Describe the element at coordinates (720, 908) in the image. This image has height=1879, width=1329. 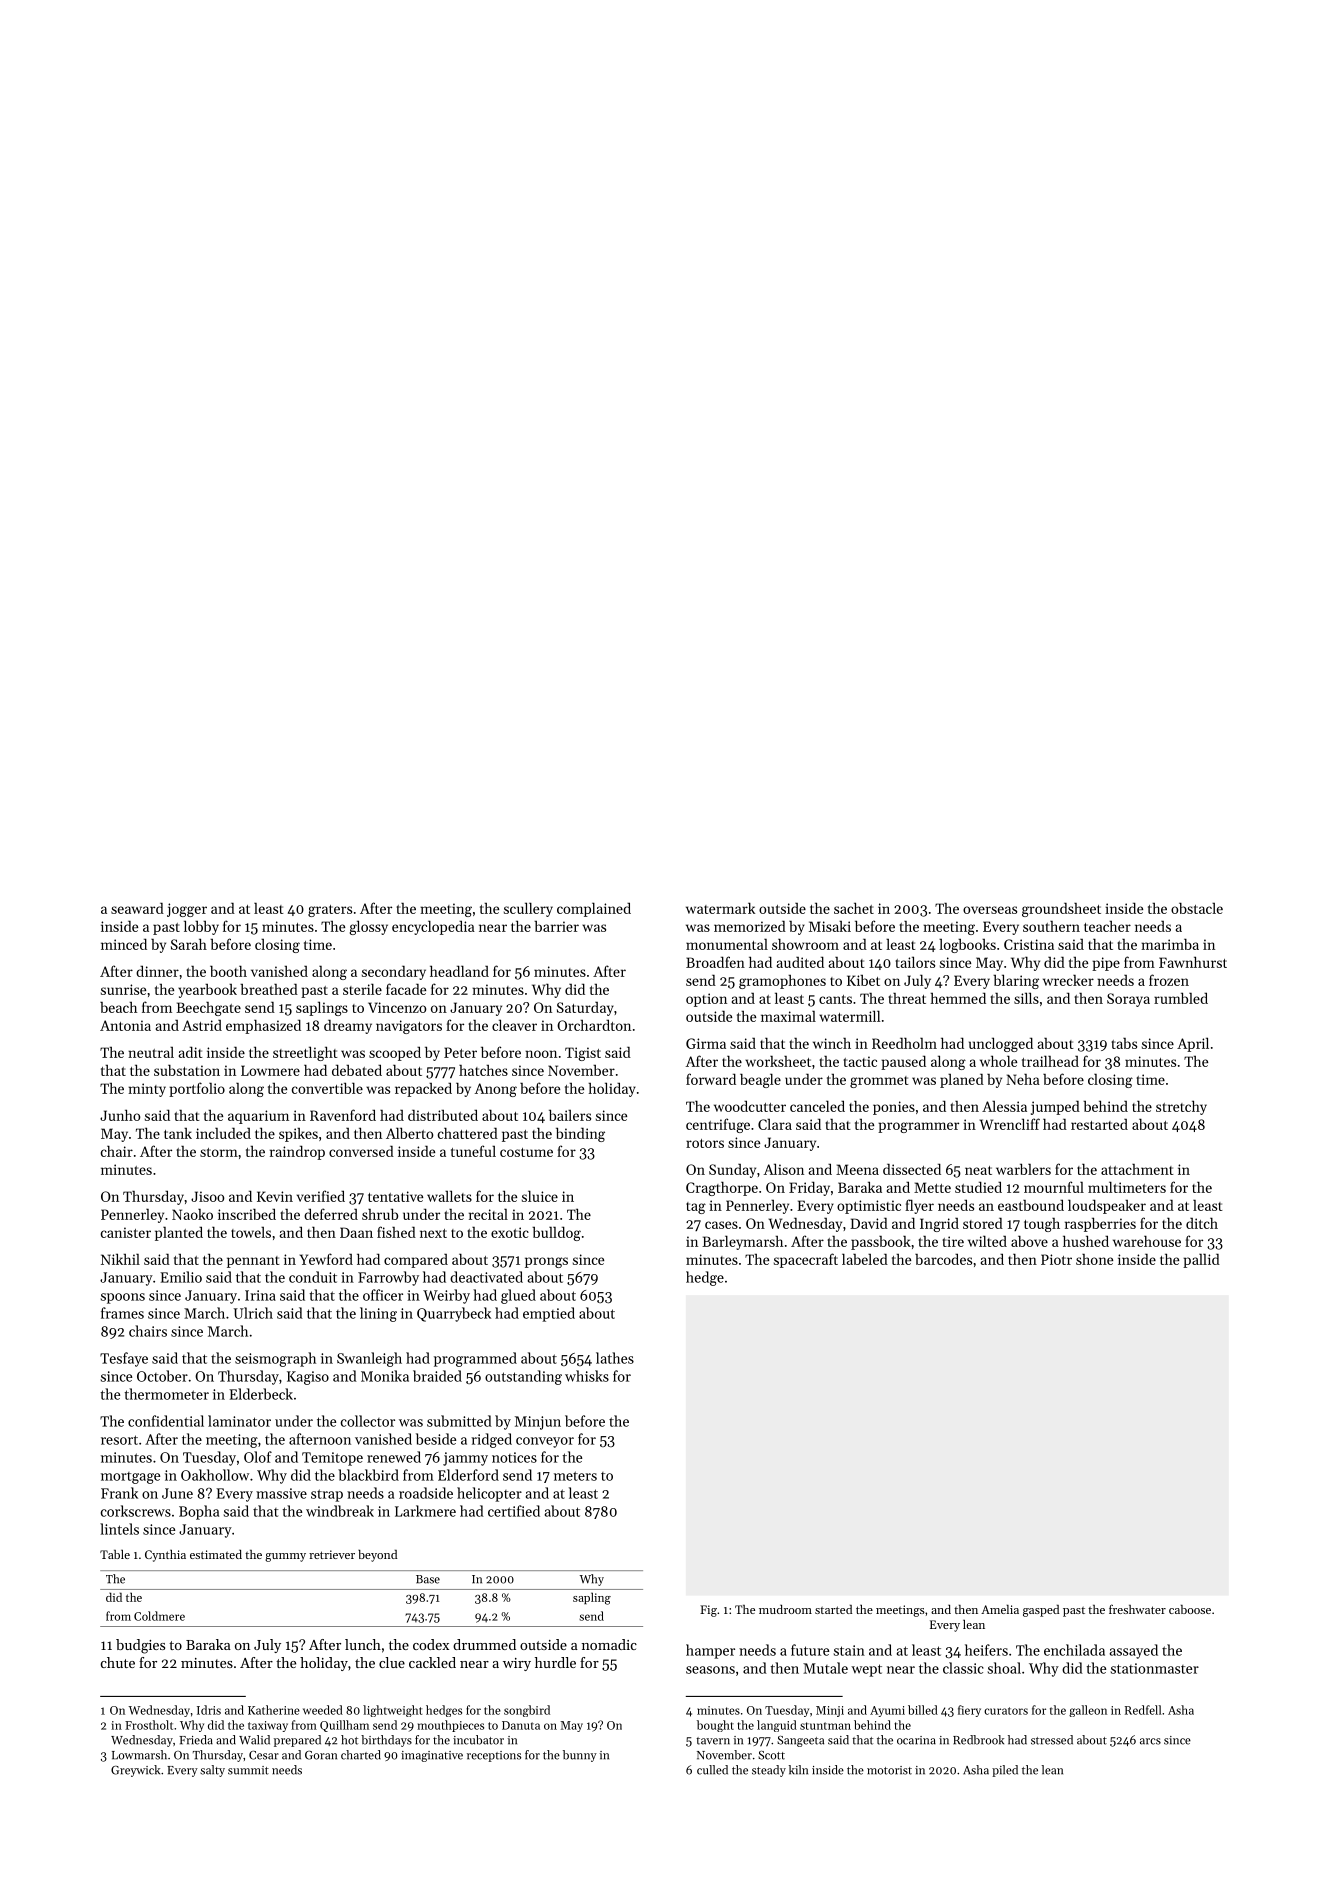
I see `watermark` at that location.
